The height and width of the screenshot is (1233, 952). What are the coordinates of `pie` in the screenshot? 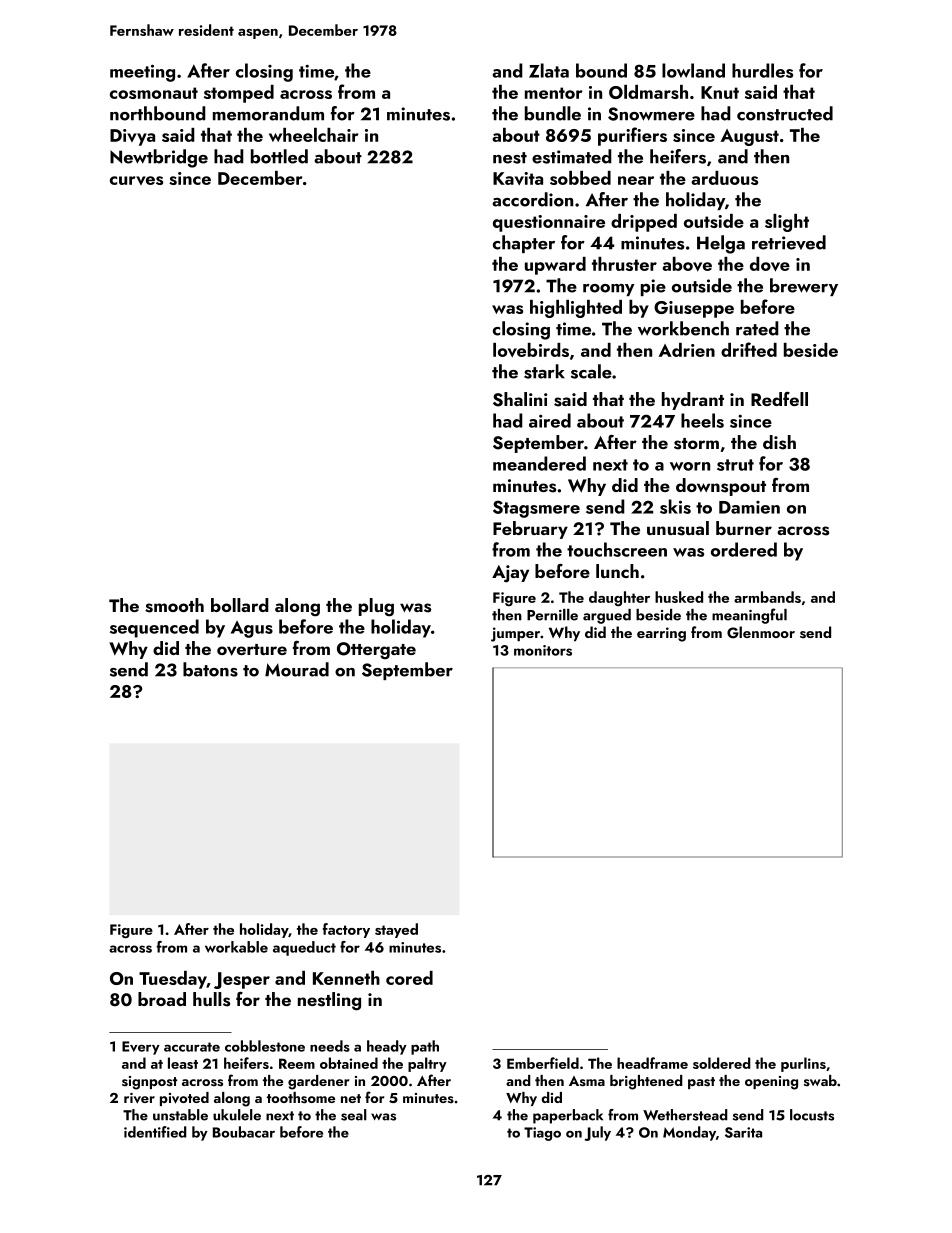 It's located at (653, 287).
